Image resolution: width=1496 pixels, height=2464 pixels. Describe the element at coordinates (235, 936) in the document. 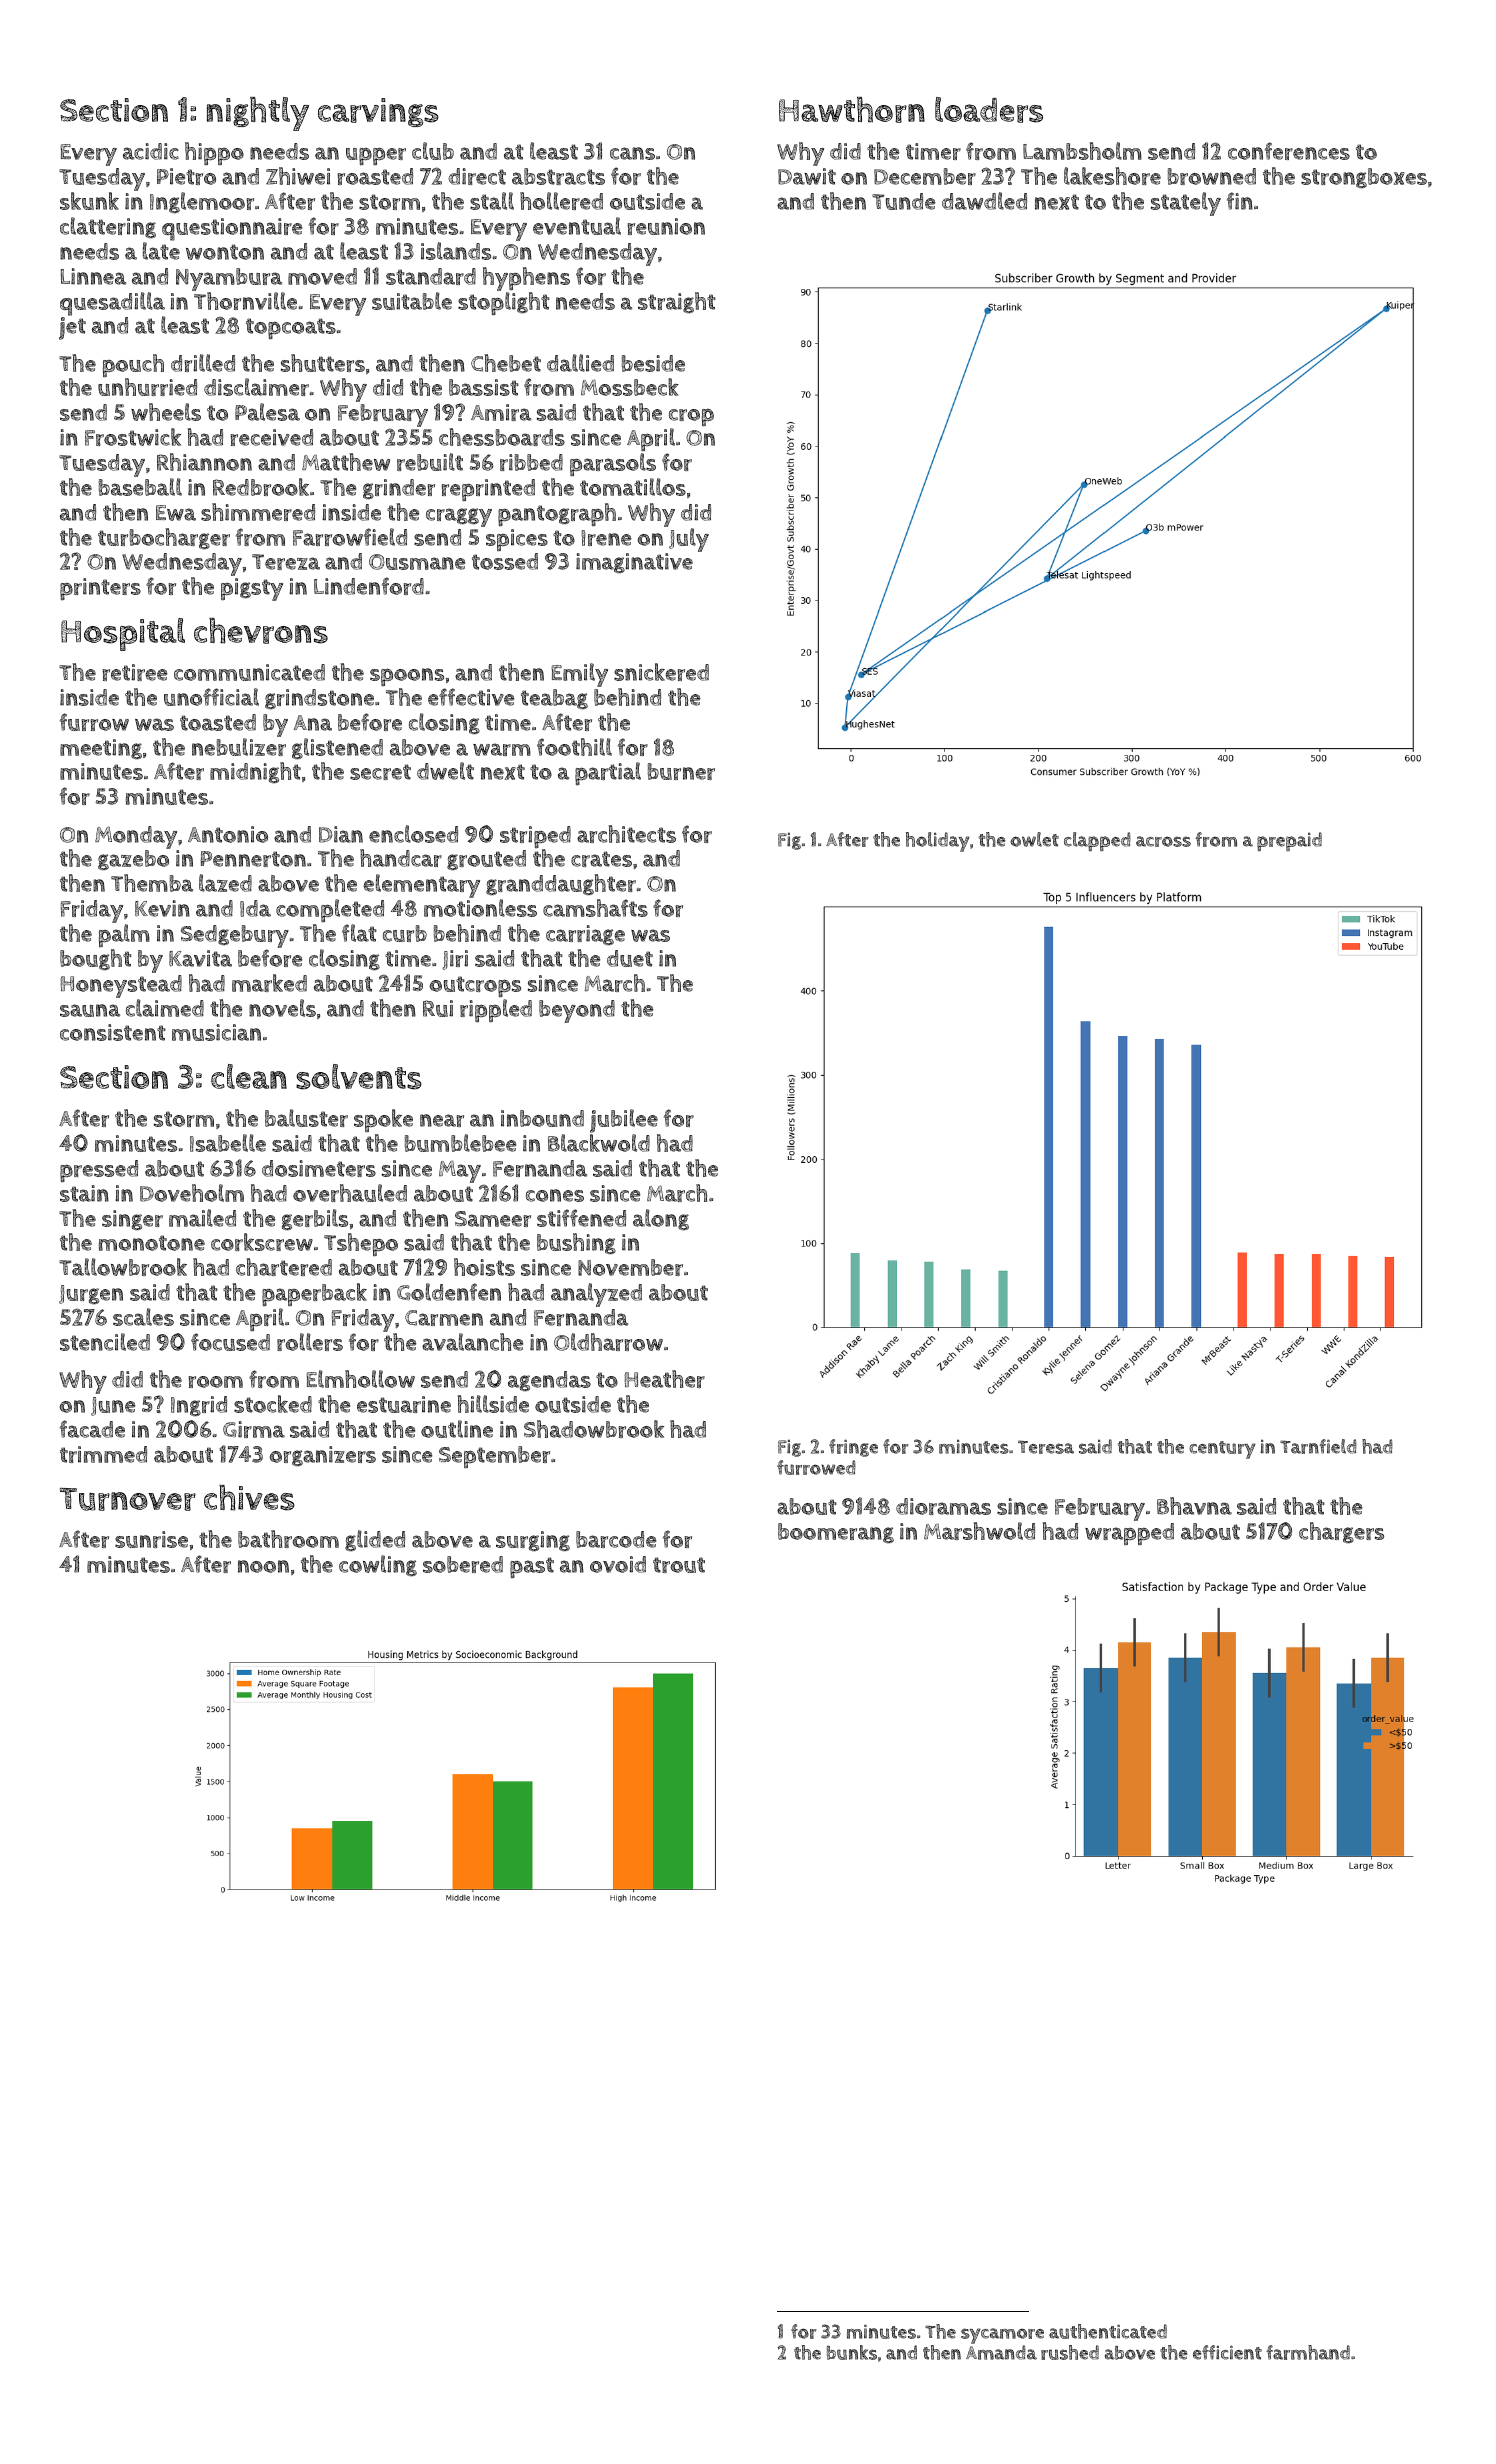

I see `Sedgebury` at that location.
